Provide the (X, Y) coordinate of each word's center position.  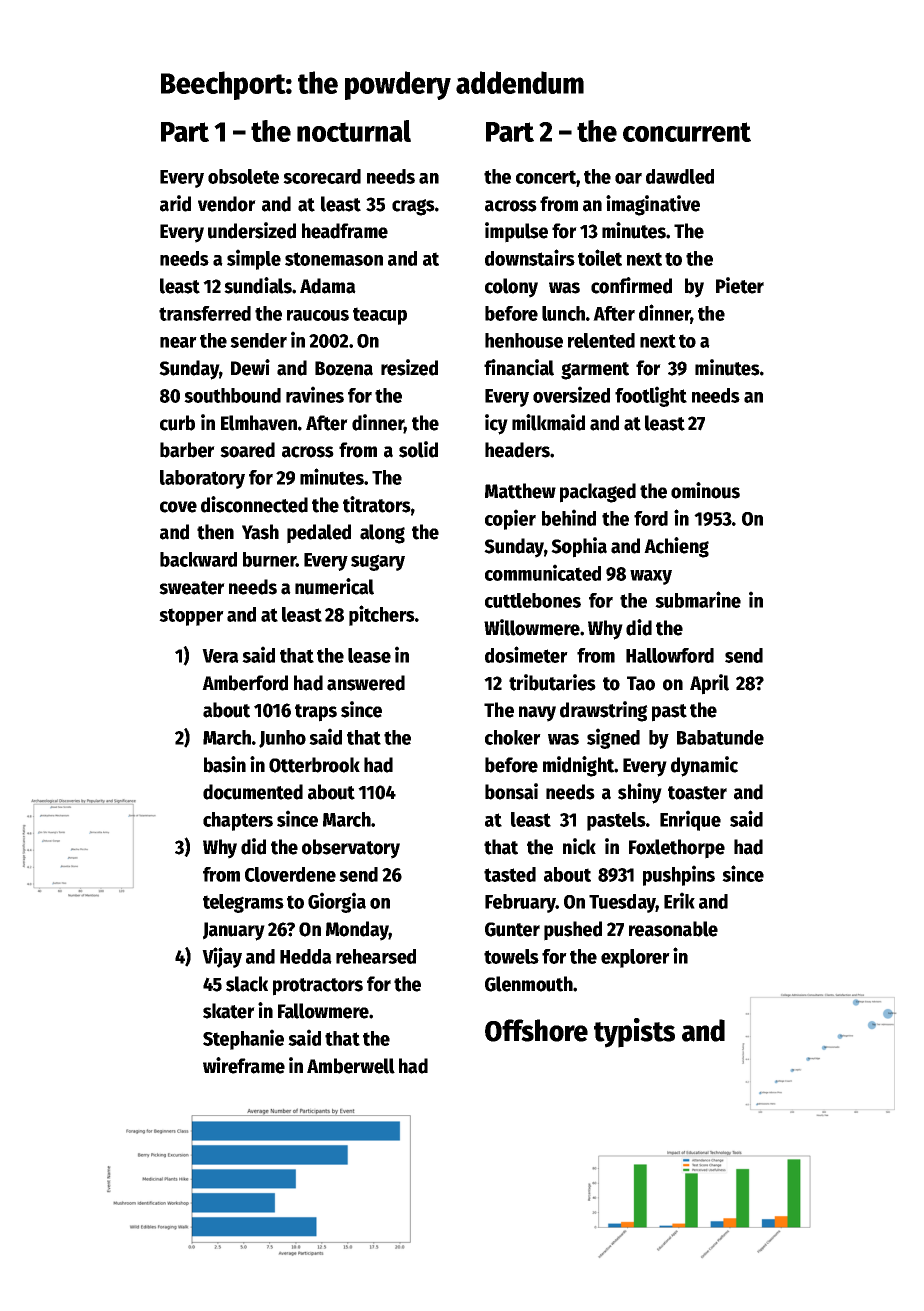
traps (316, 713)
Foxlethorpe (677, 849)
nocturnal (354, 131)
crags (413, 207)
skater (229, 1011)
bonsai (511, 791)
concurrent (687, 132)
